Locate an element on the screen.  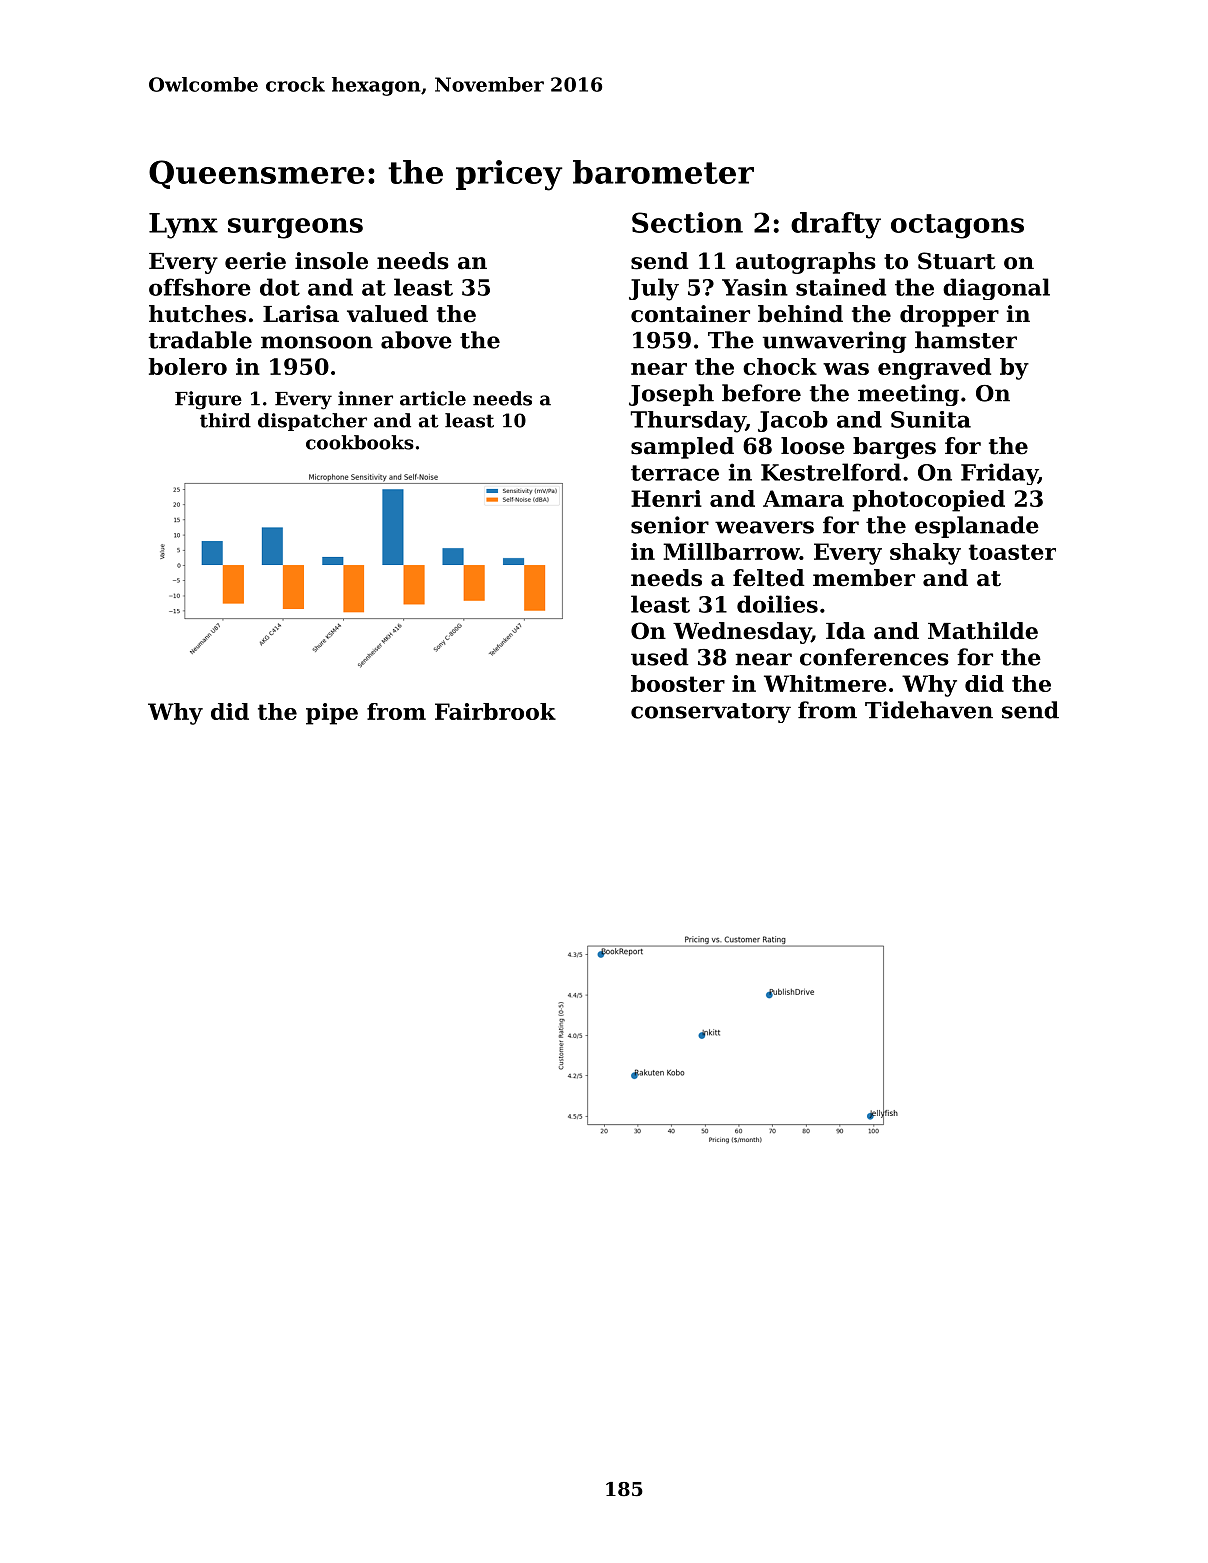
drafty is located at coordinates (836, 225).
